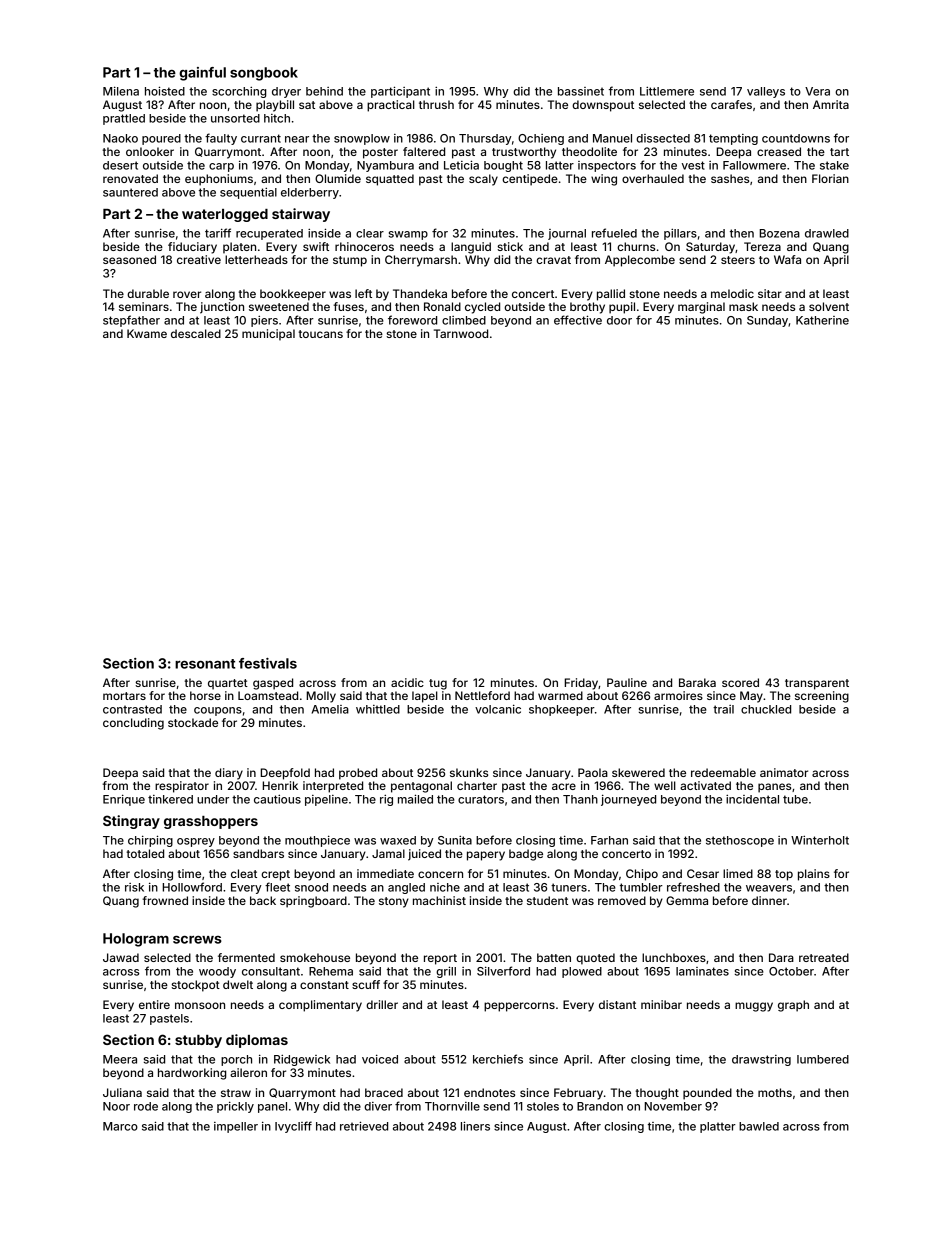 This screenshot has height=1233, width=952. Describe the element at coordinates (461, 333) in the screenshot. I see `Tarnwood` at that location.
